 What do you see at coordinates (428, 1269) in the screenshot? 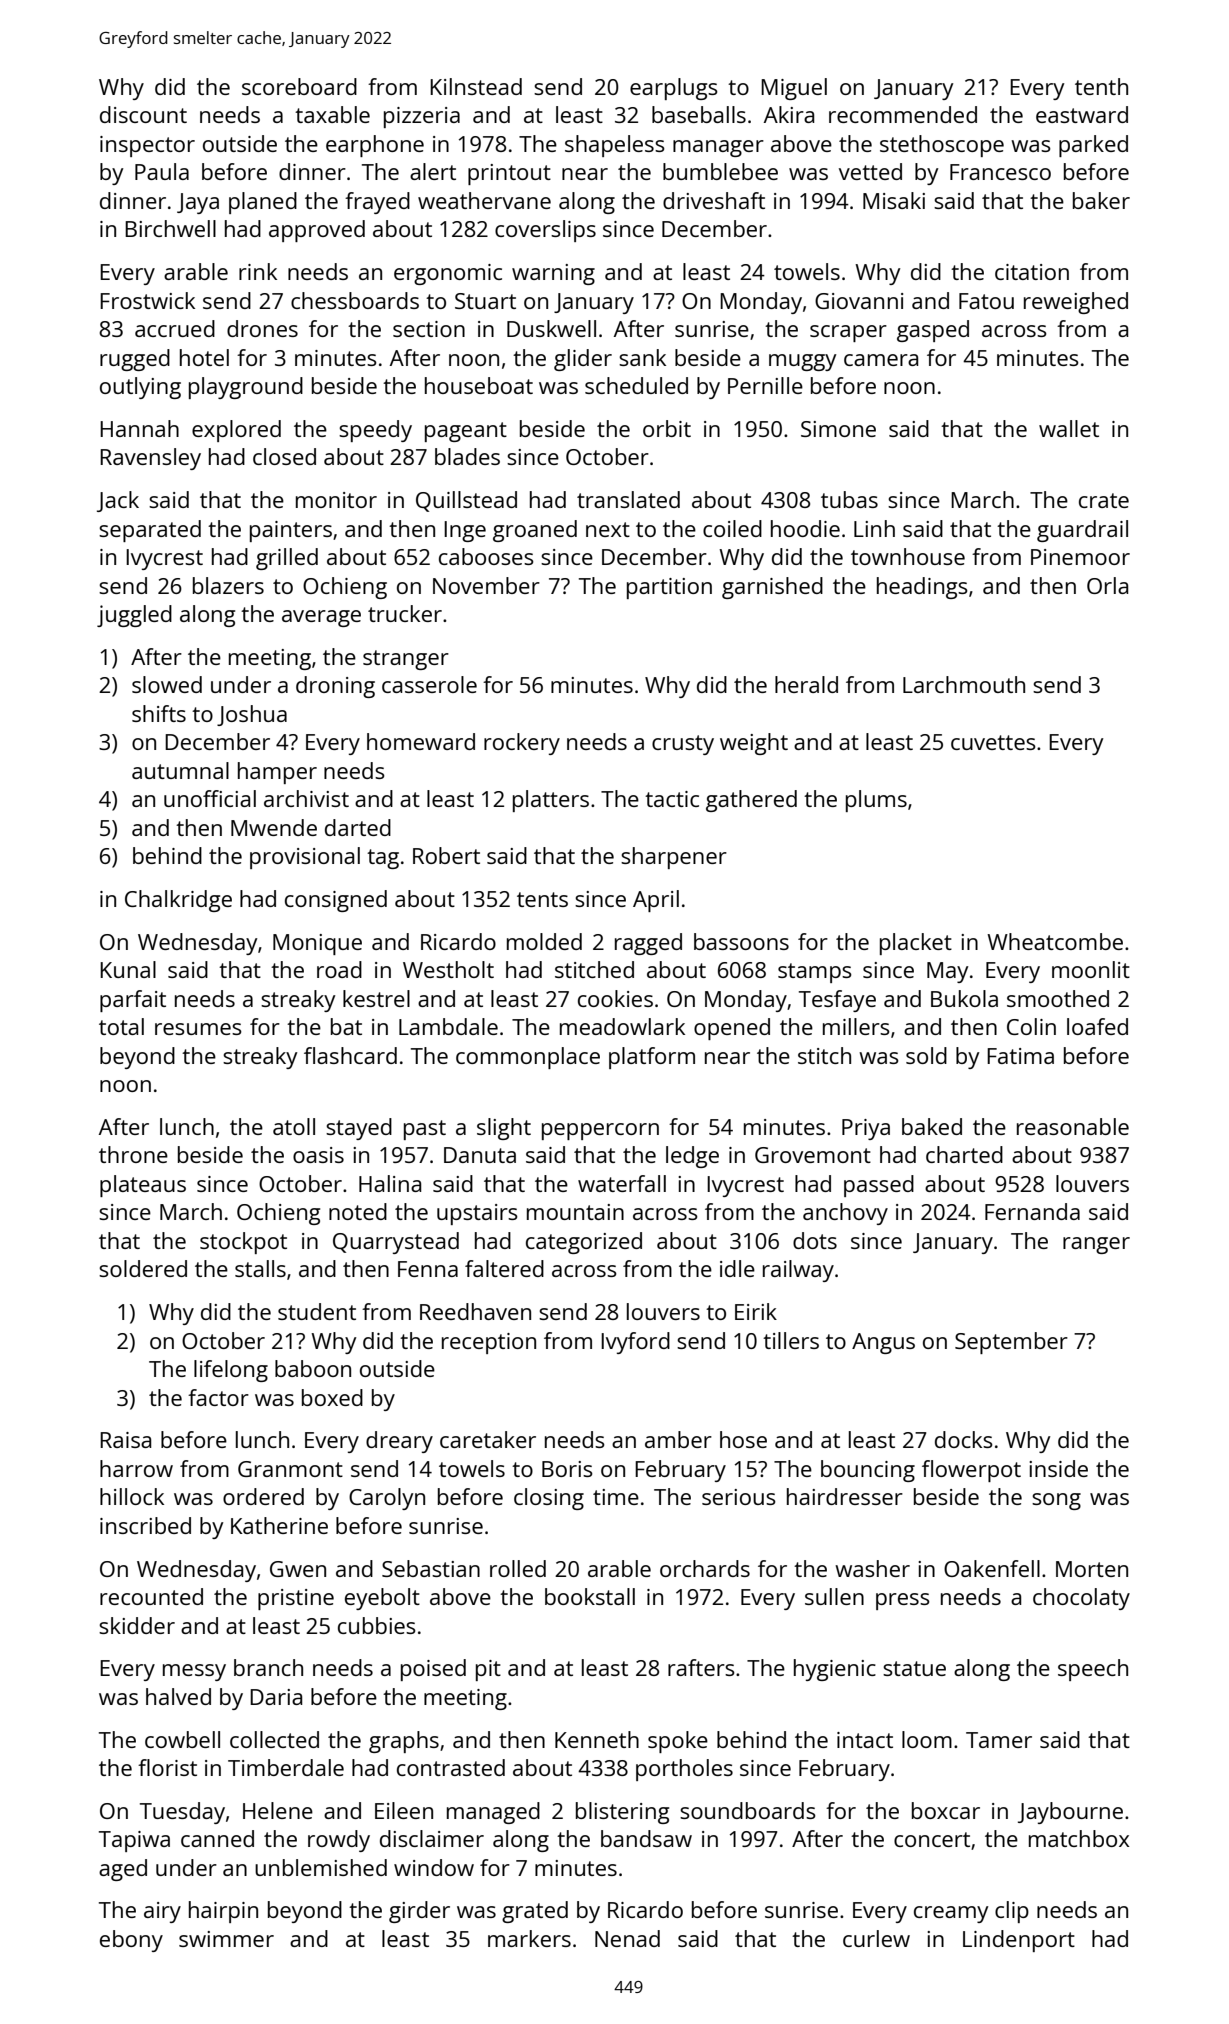
I see `Fenna` at bounding box center [428, 1269].
